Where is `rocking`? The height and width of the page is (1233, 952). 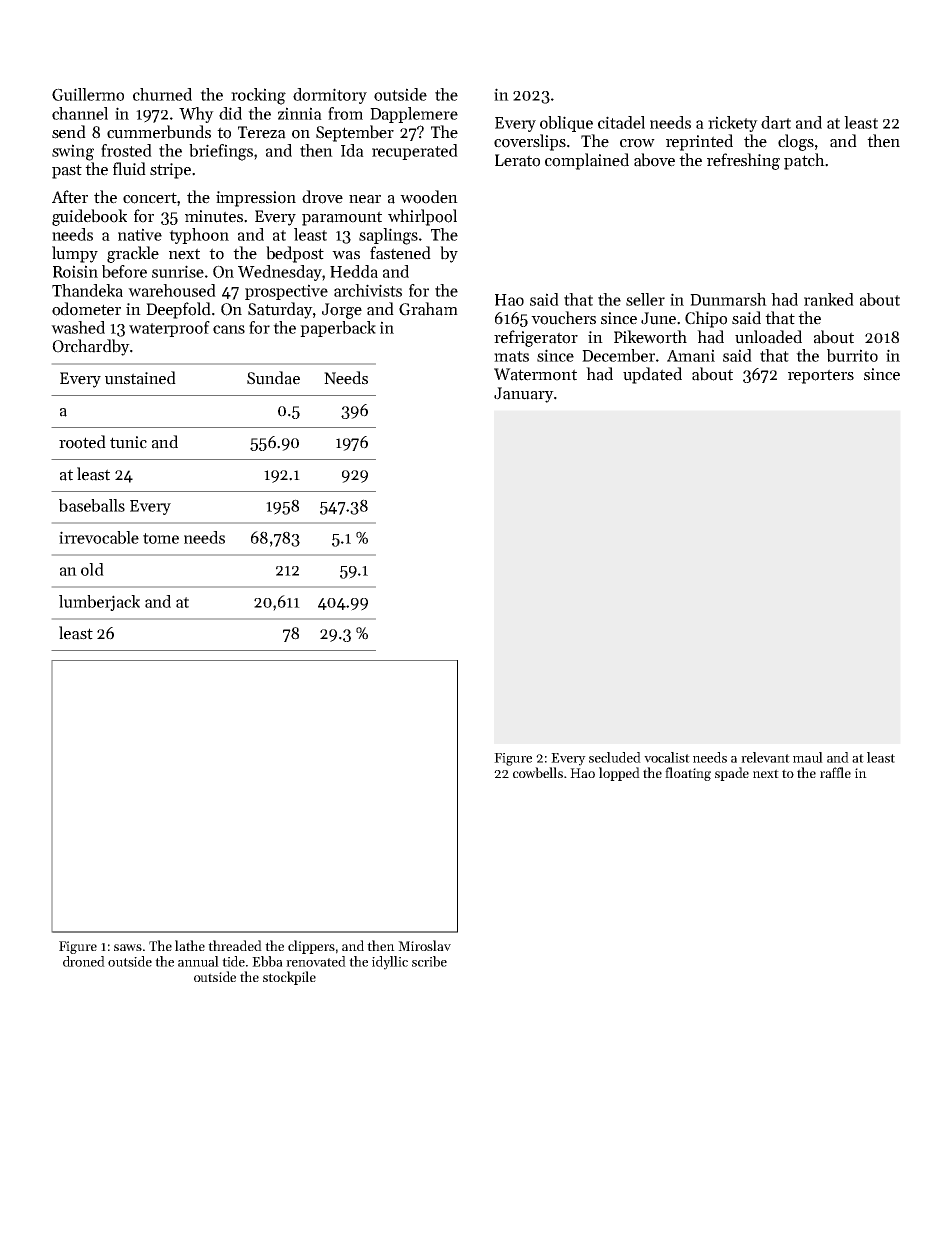 rocking is located at coordinates (258, 96).
